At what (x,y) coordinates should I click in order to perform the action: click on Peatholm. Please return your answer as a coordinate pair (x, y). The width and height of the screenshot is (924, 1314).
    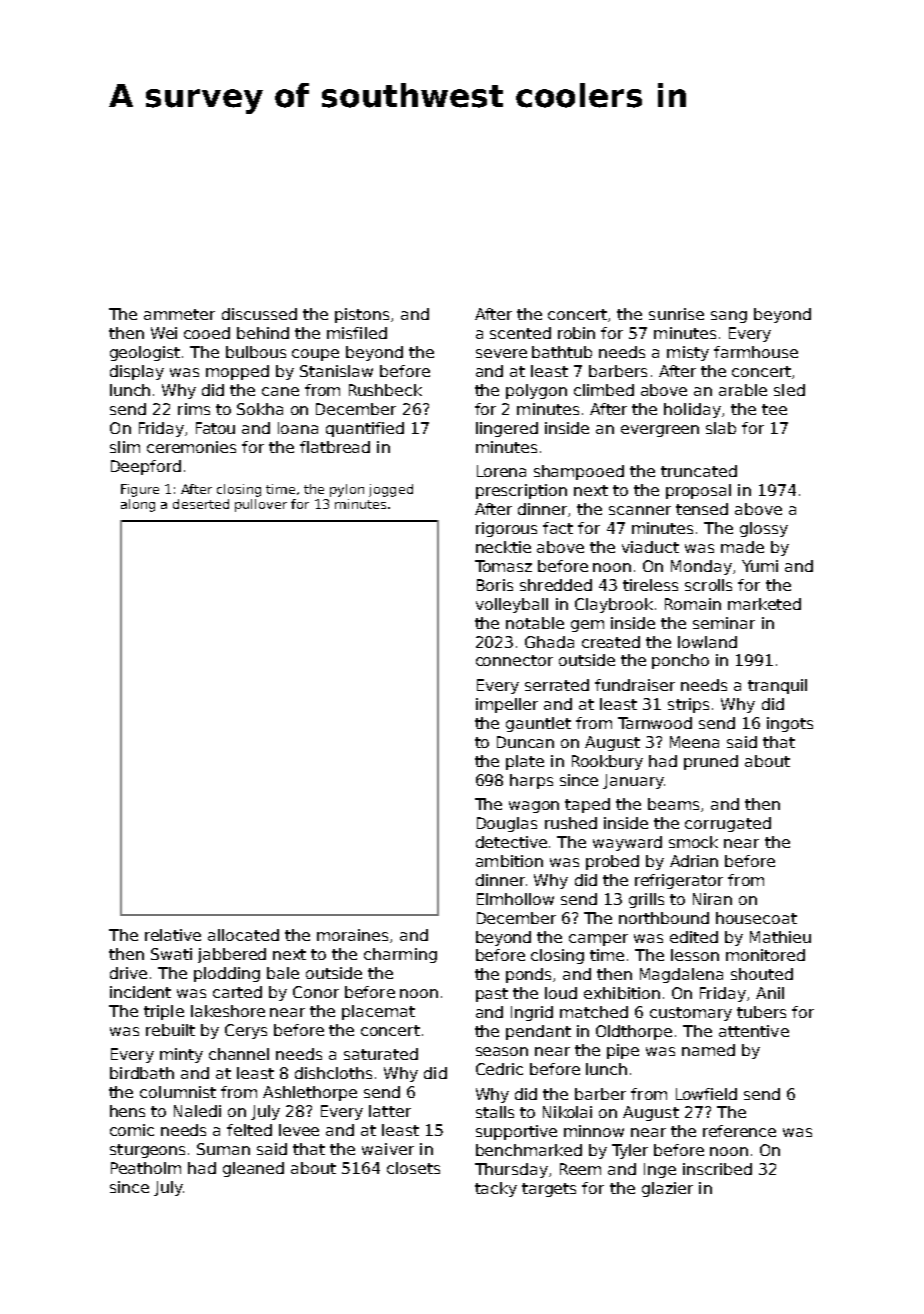
    Looking at the image, I should click on (146, 1168).
